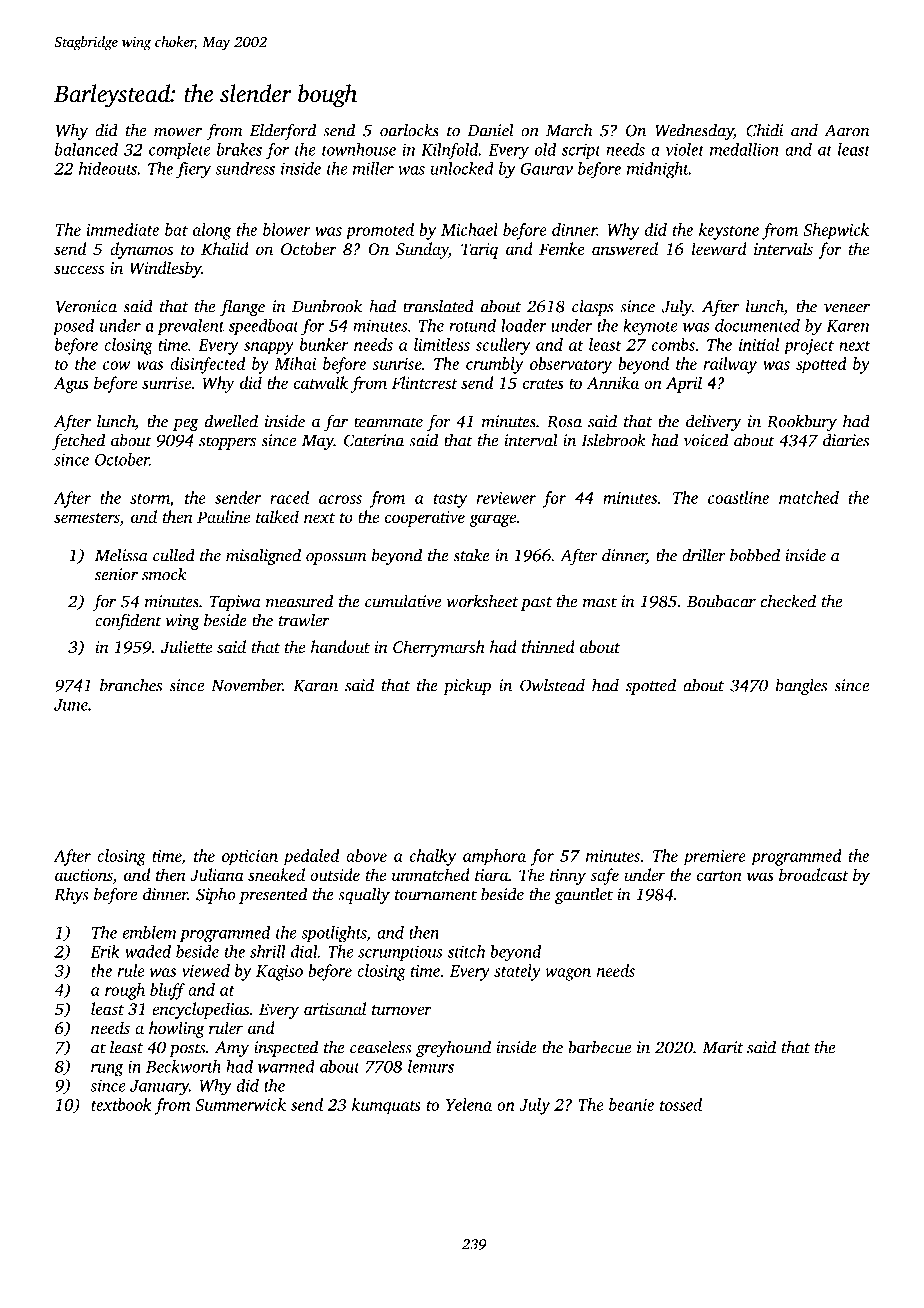 The image size is (924, 1308). Describe the element at coordinates (223, 516) in the image. I see `Pauline` at that location.
